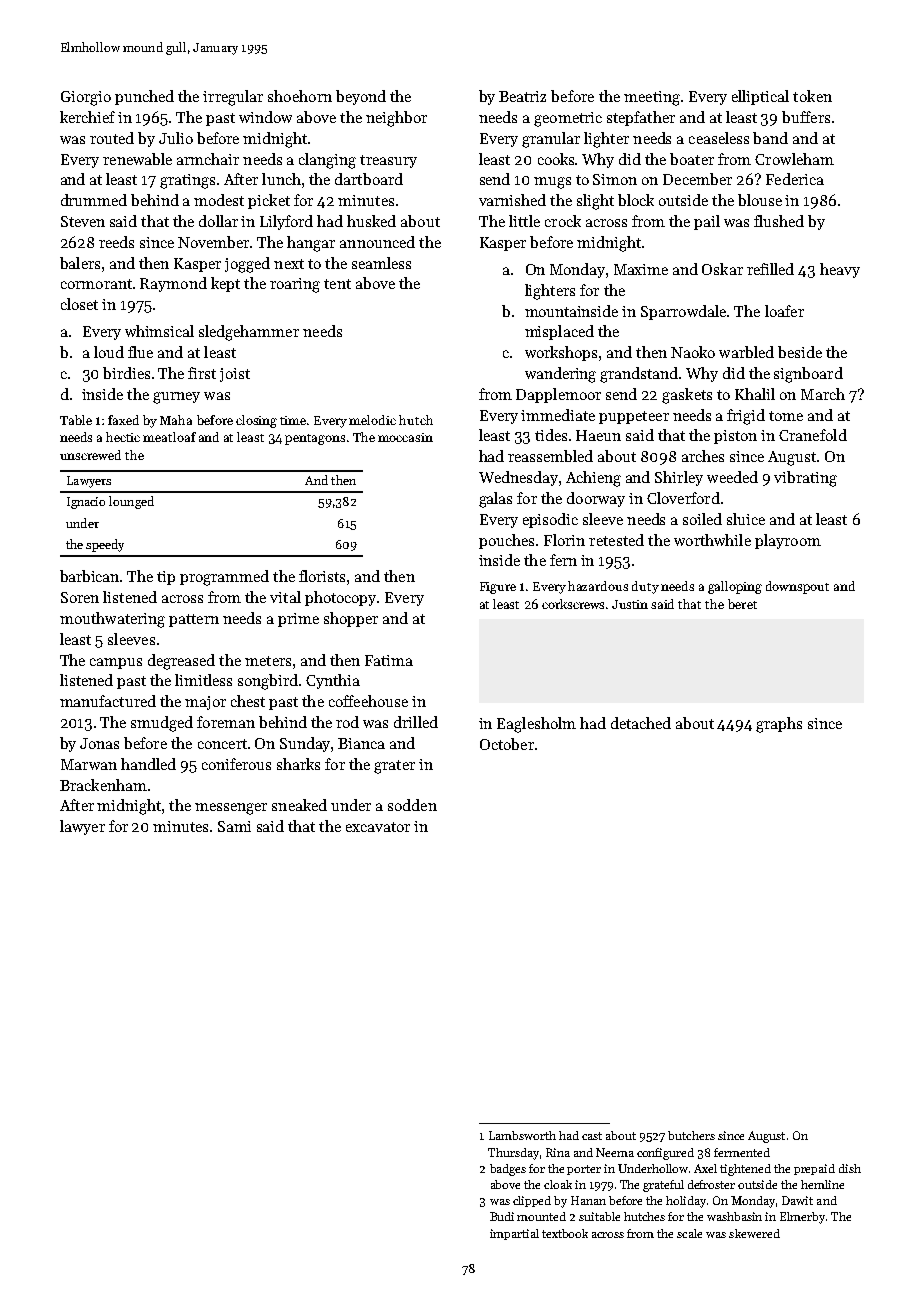 This image has height=1308, width=924. I want to click on announced, so click(377, 242).
